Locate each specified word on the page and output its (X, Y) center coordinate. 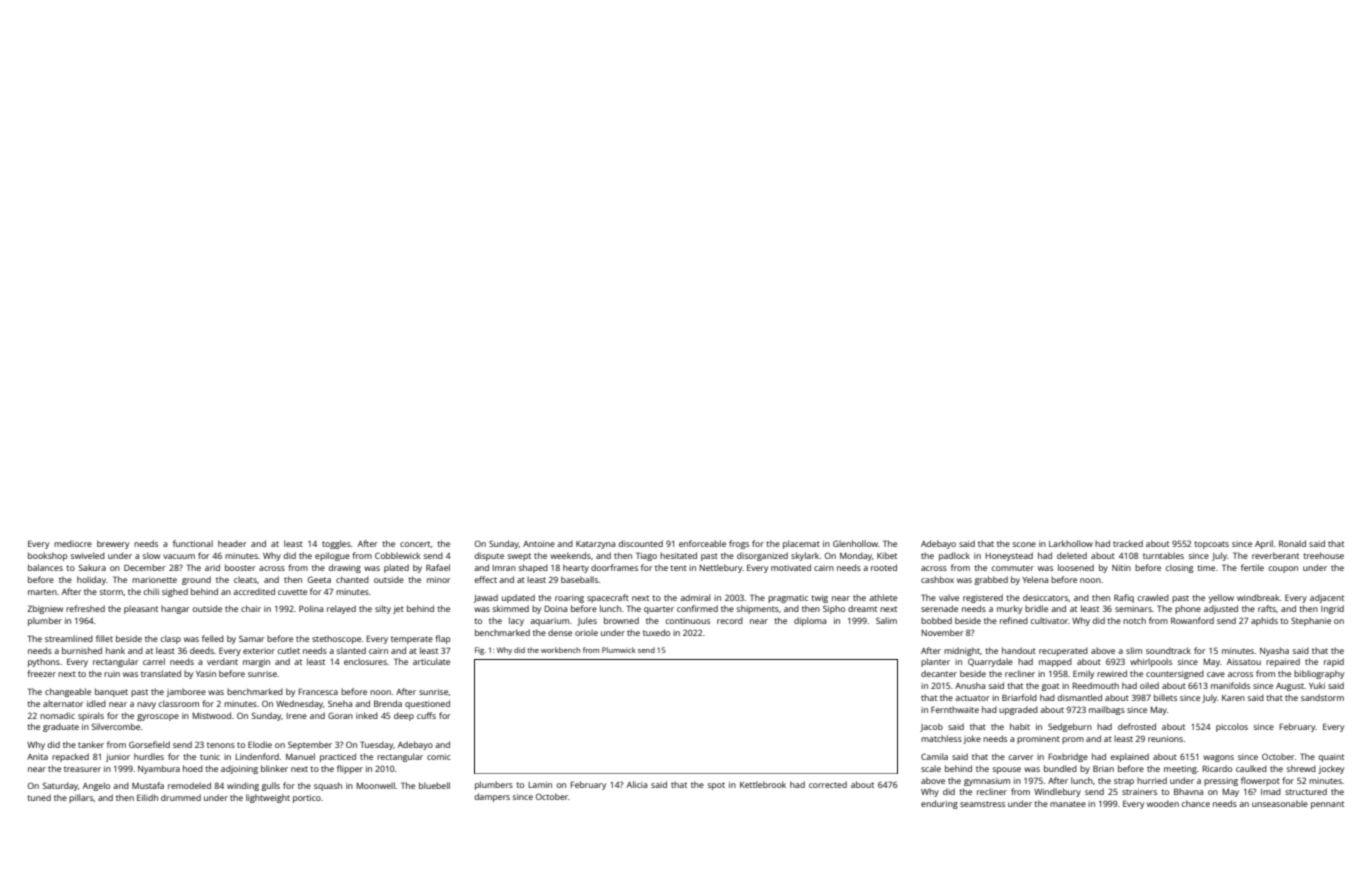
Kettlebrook (763, 784)
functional (193, 543)
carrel (154, 661)
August (1290, 687)
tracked (1128, 543)
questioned (427, 704)
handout (1019, 650)
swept (519, 557)
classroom (178, 703)
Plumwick (619, 650)
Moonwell (375, 785)
